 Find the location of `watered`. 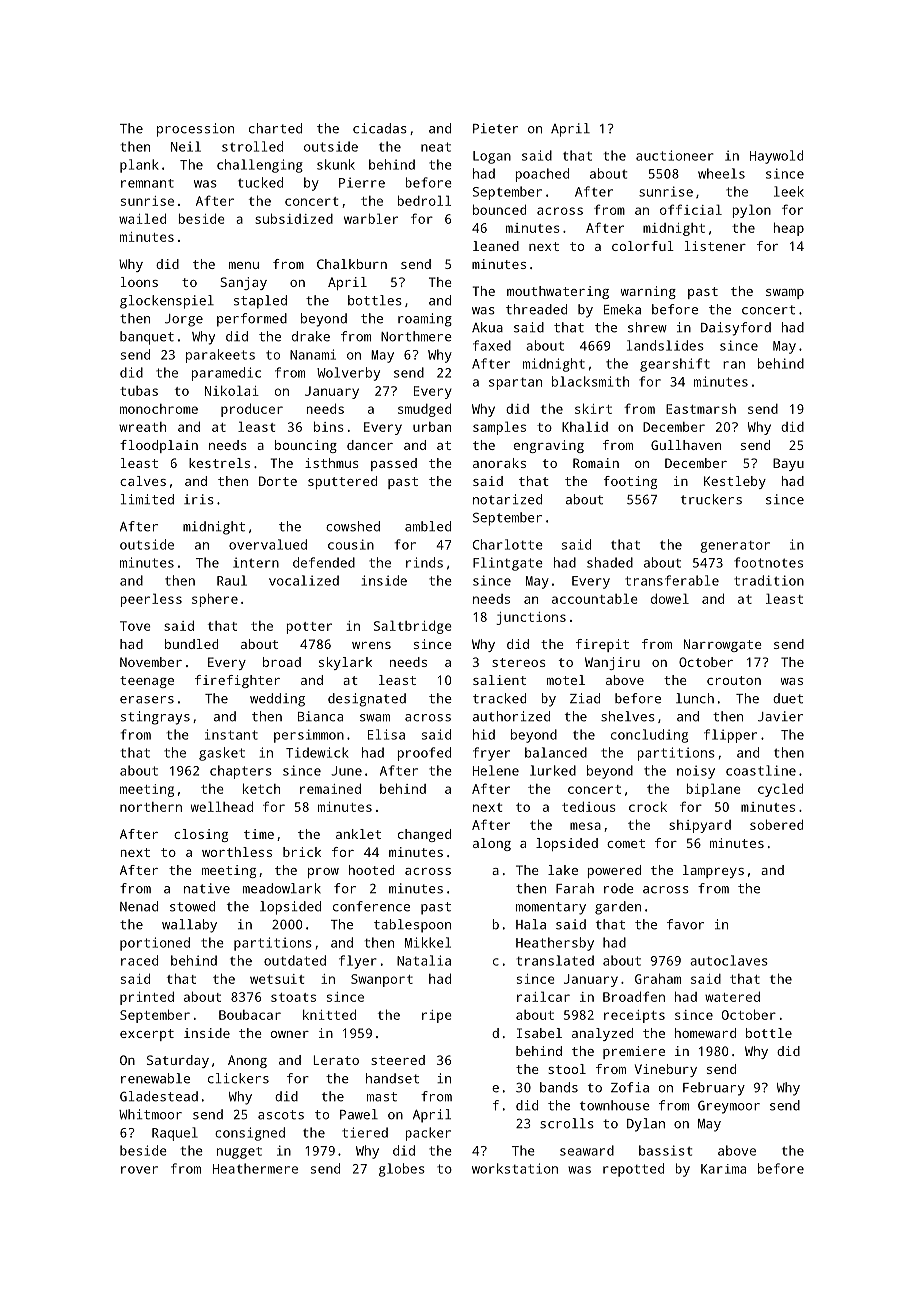

watered is located at coordinates (732, 996).
